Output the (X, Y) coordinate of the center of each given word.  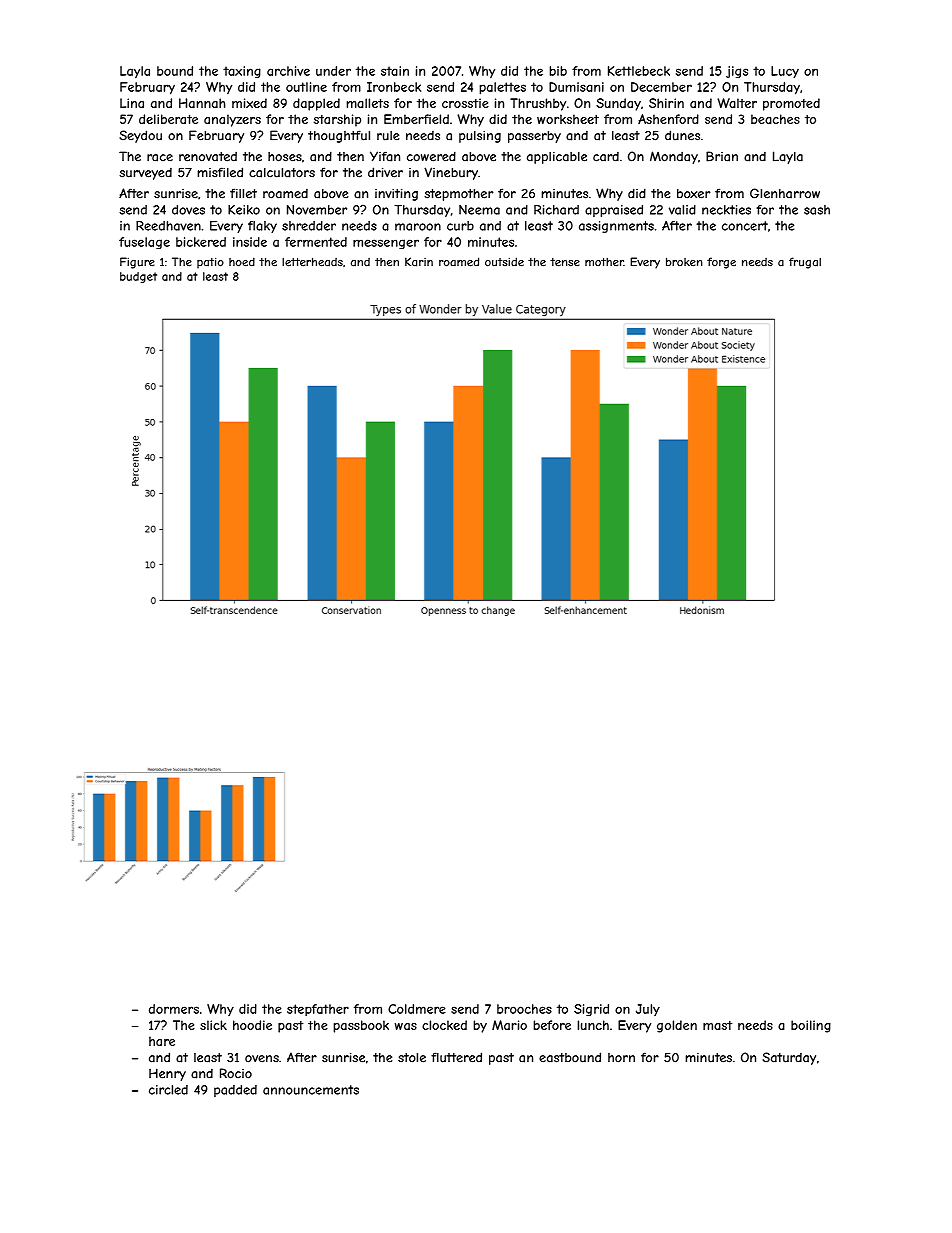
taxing (242, 72)
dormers (174, 1009)
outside (504, 262)
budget (138, 277)
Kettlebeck (639, 71)
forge (721, 263)
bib (558, 71)
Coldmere (417, 1009)
